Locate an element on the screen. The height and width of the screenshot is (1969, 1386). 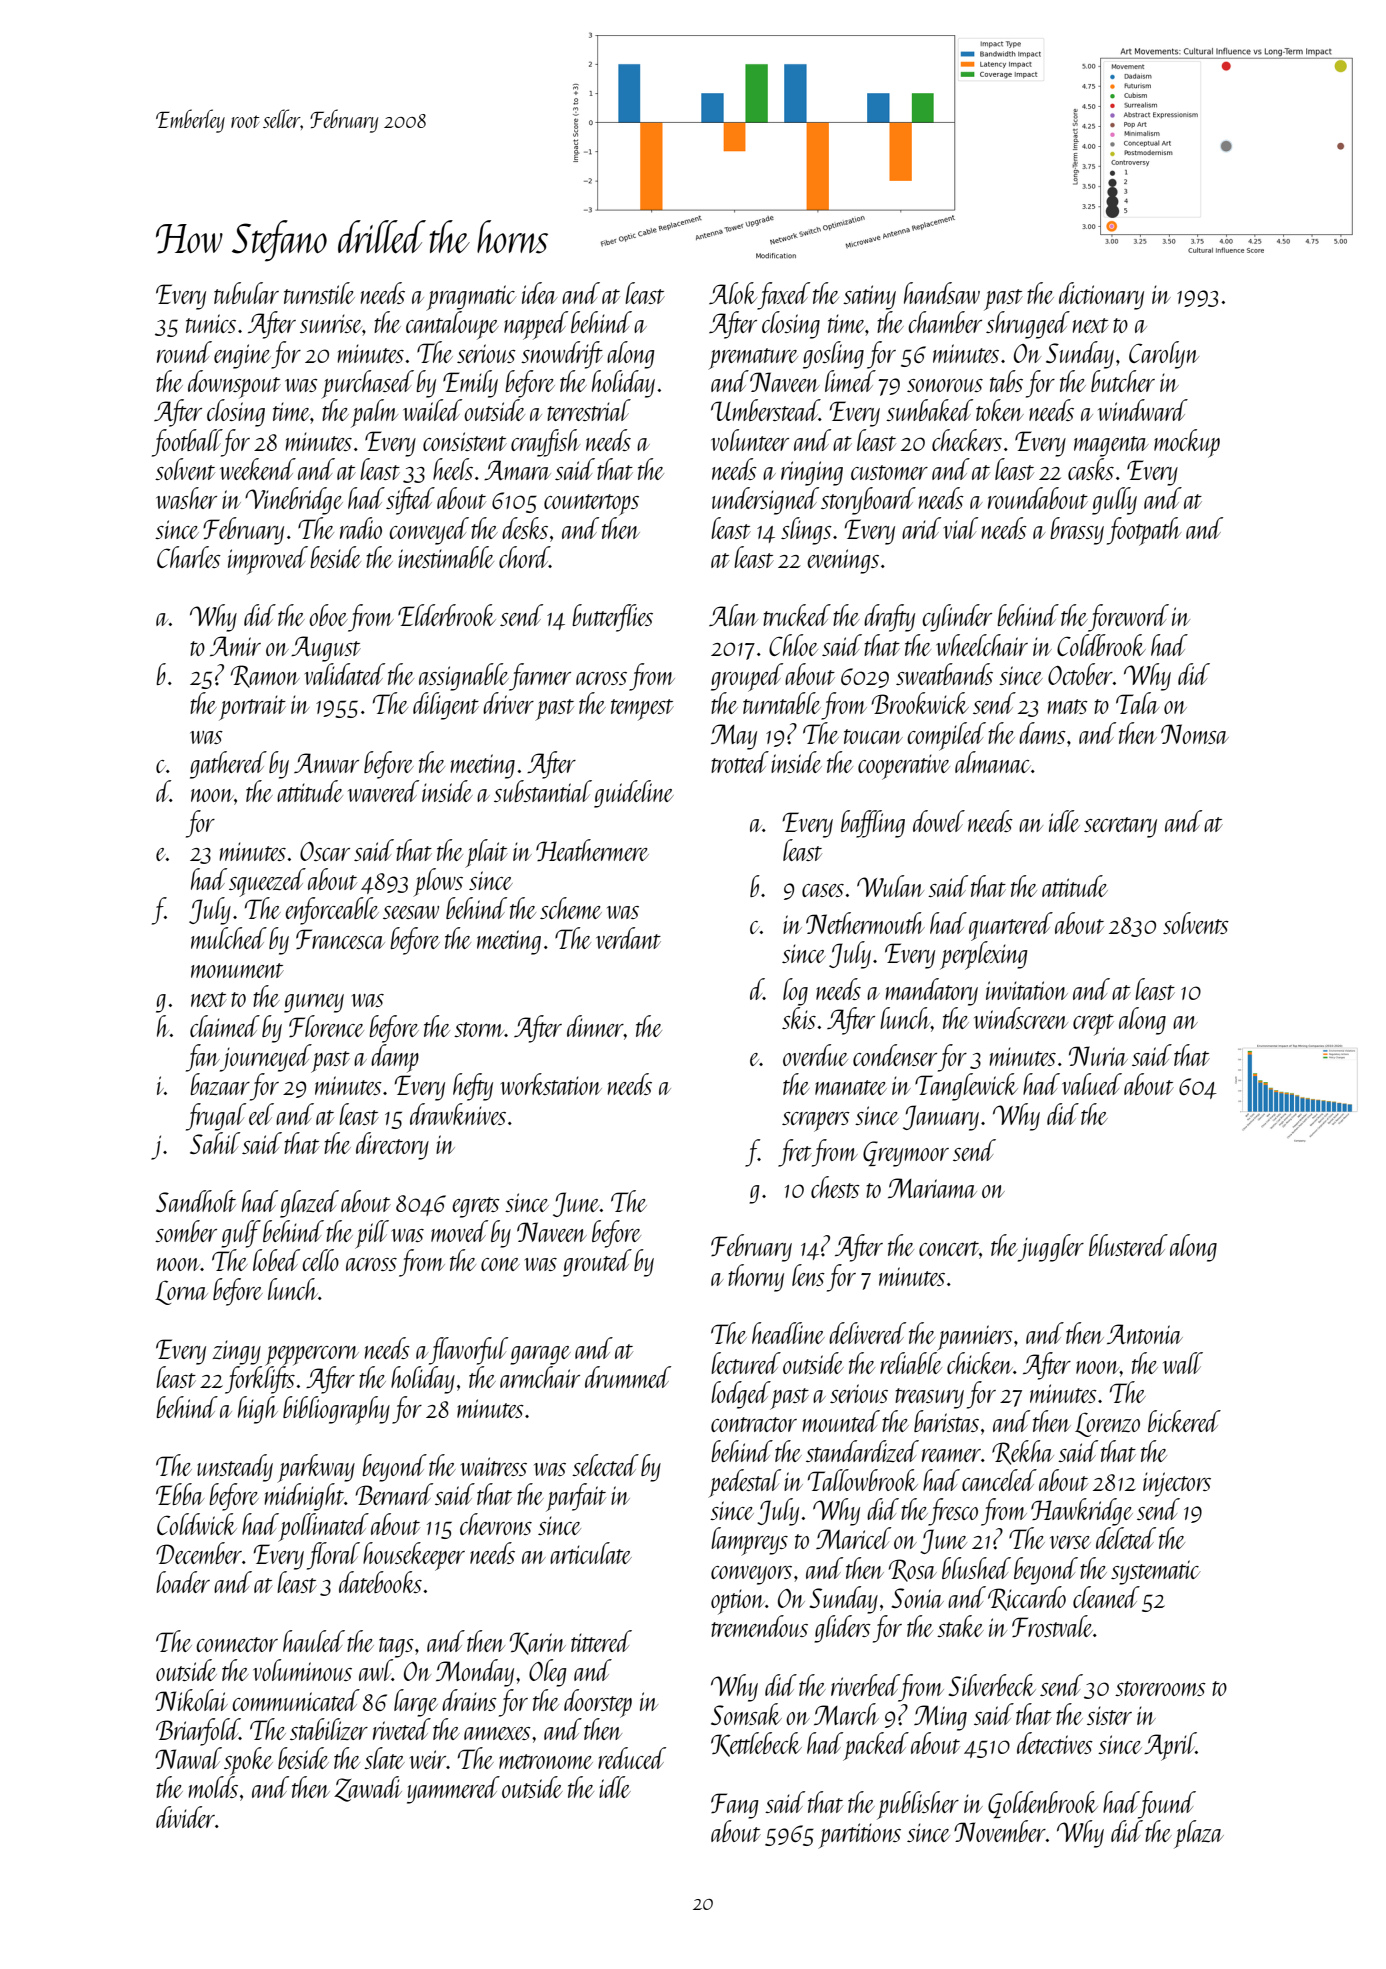
Fang is located at coordinates (735, 1806).
